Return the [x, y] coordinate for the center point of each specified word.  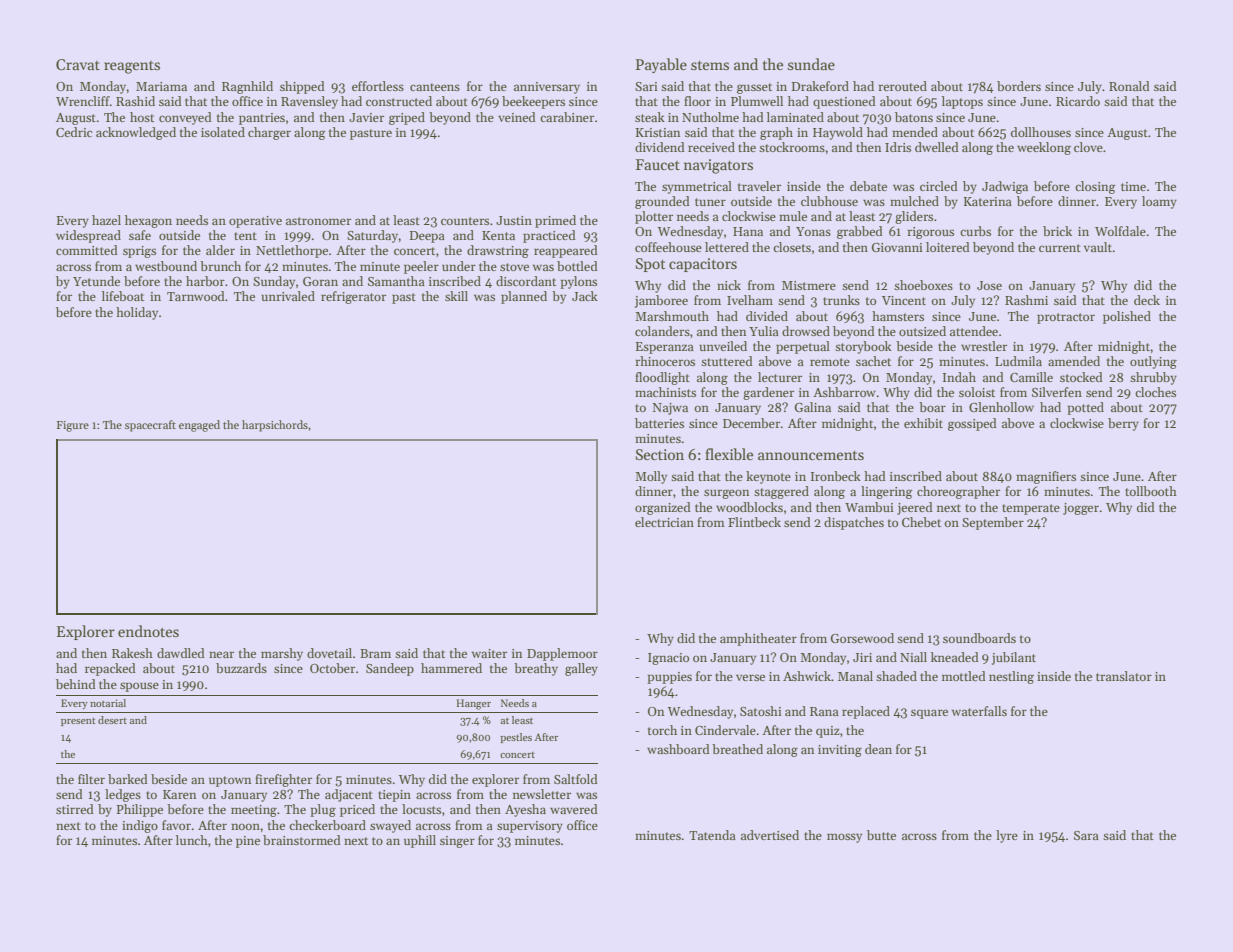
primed [555, 221]
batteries [659, 423]
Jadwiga [1005, 187]
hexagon [148, 221]
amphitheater [758, 639]
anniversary [547, 88]
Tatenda [712, 835]
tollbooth [1151, 491]
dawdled [181, 653]
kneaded [955, 657]
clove [1088, 147]
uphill [420, 841]
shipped [302, 87]
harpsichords [275, 426]
